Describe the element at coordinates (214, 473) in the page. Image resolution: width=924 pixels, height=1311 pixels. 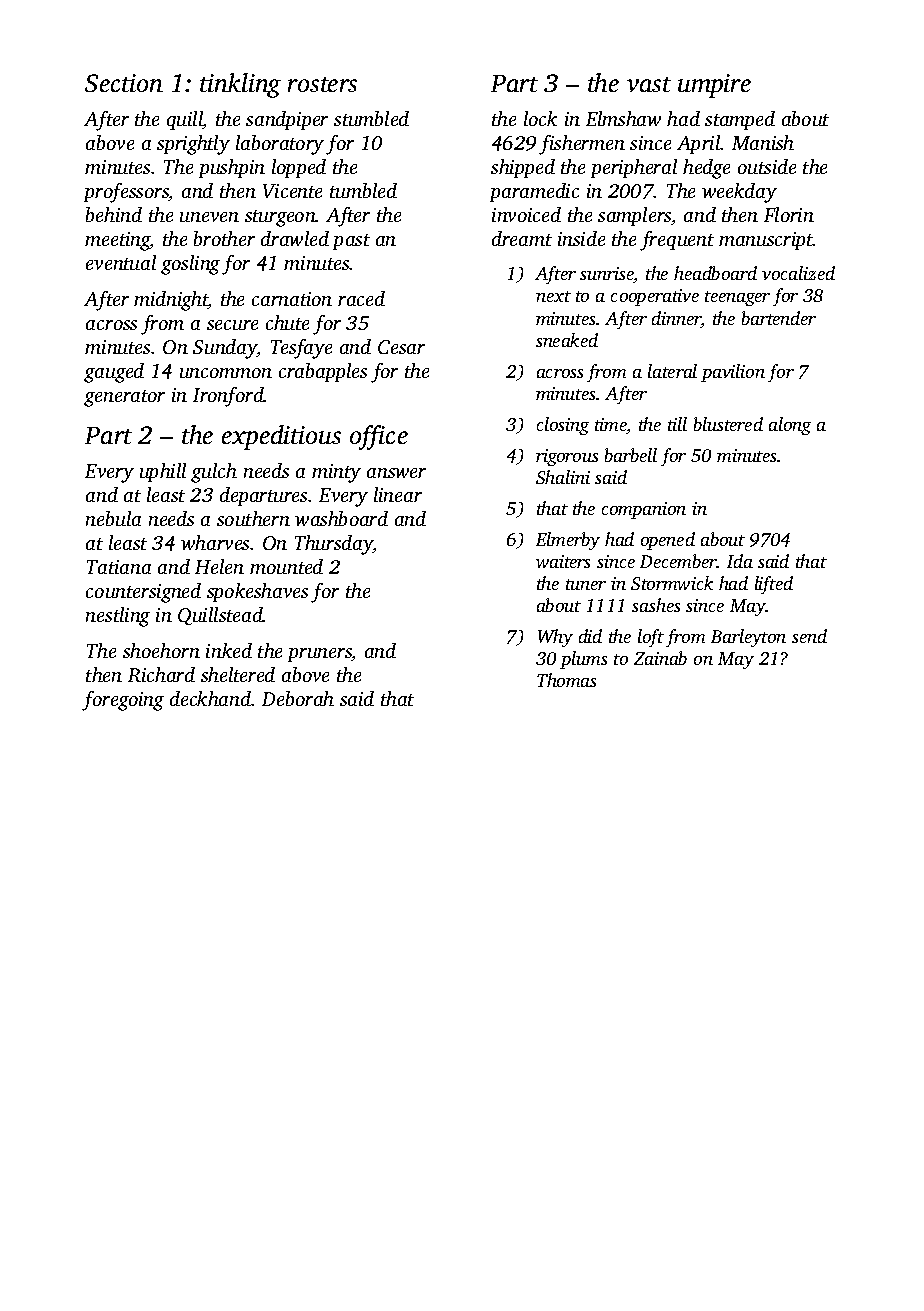
I see `gulch` at that location.
